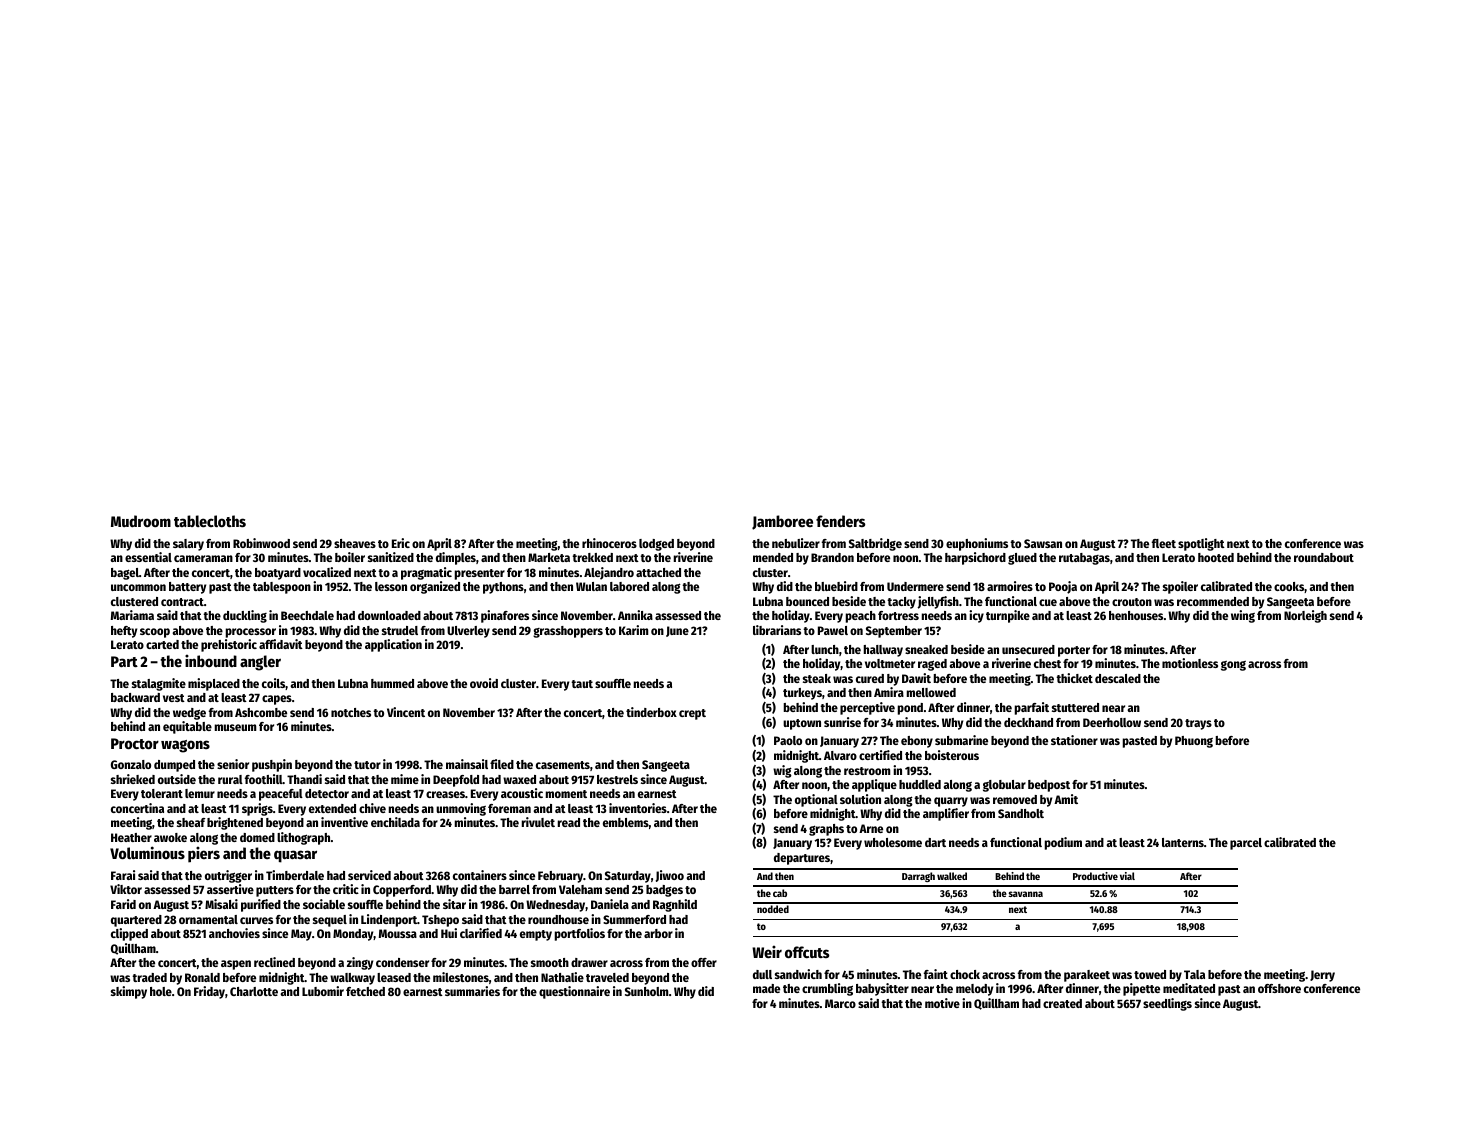  Describe the element at coordinates (840, 1003) in the page. I see `Marco` at that location.
